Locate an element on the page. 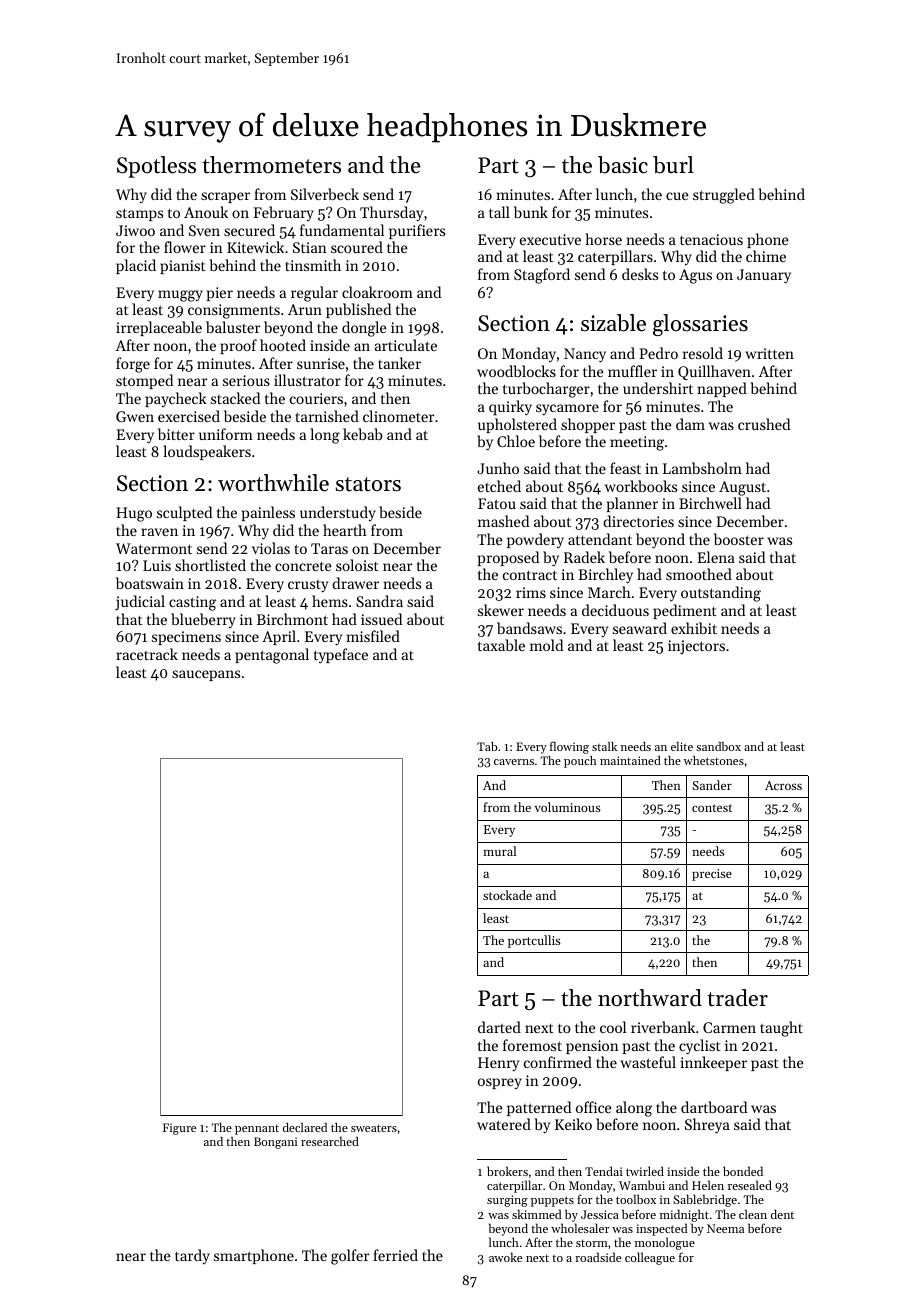 This document has height=1308, width=924. written is located at coordinates (769, 353).
